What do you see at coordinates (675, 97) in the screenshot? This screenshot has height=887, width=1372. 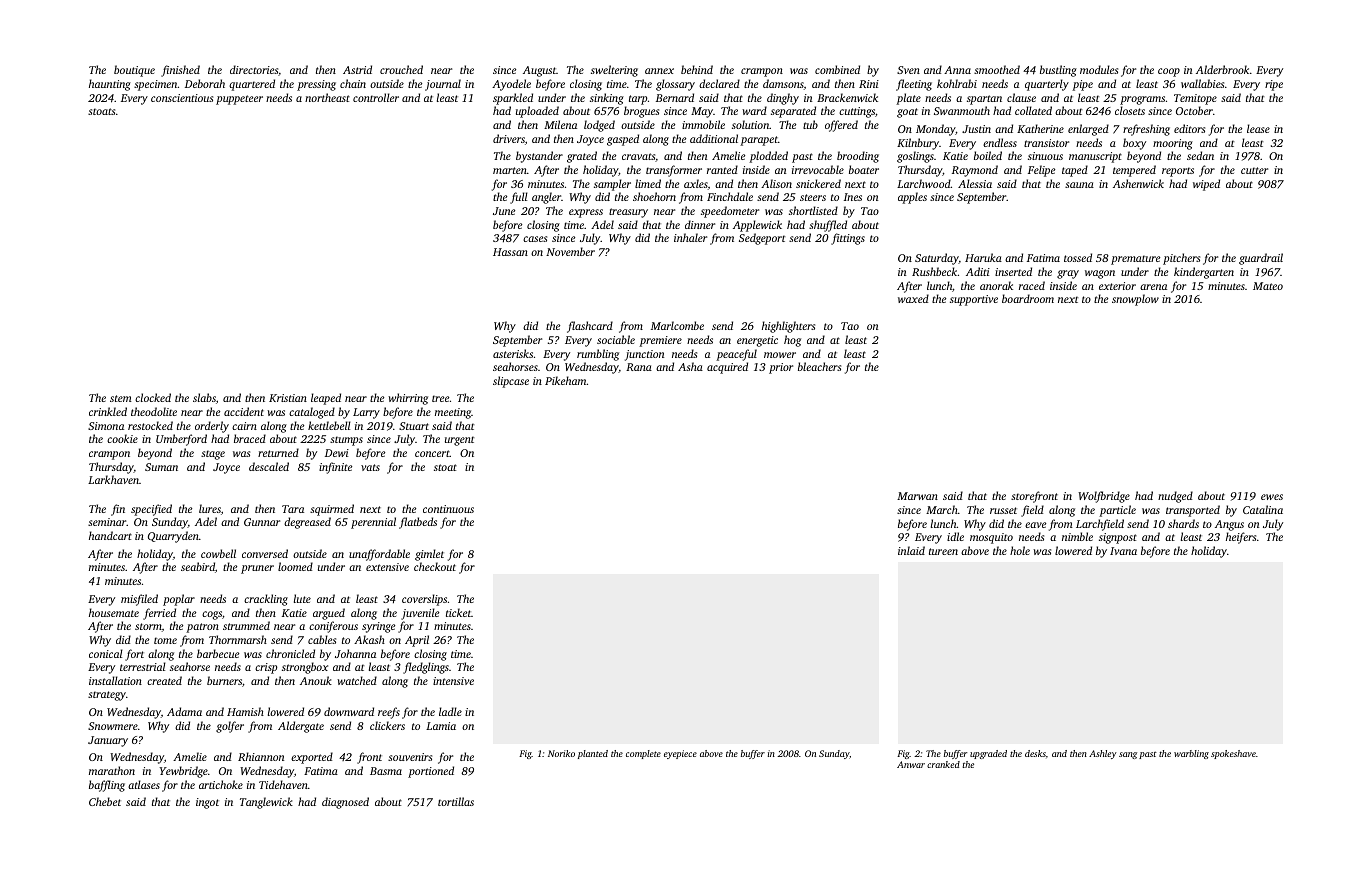 I see `Bernard` at bounding box center [675, 97].
